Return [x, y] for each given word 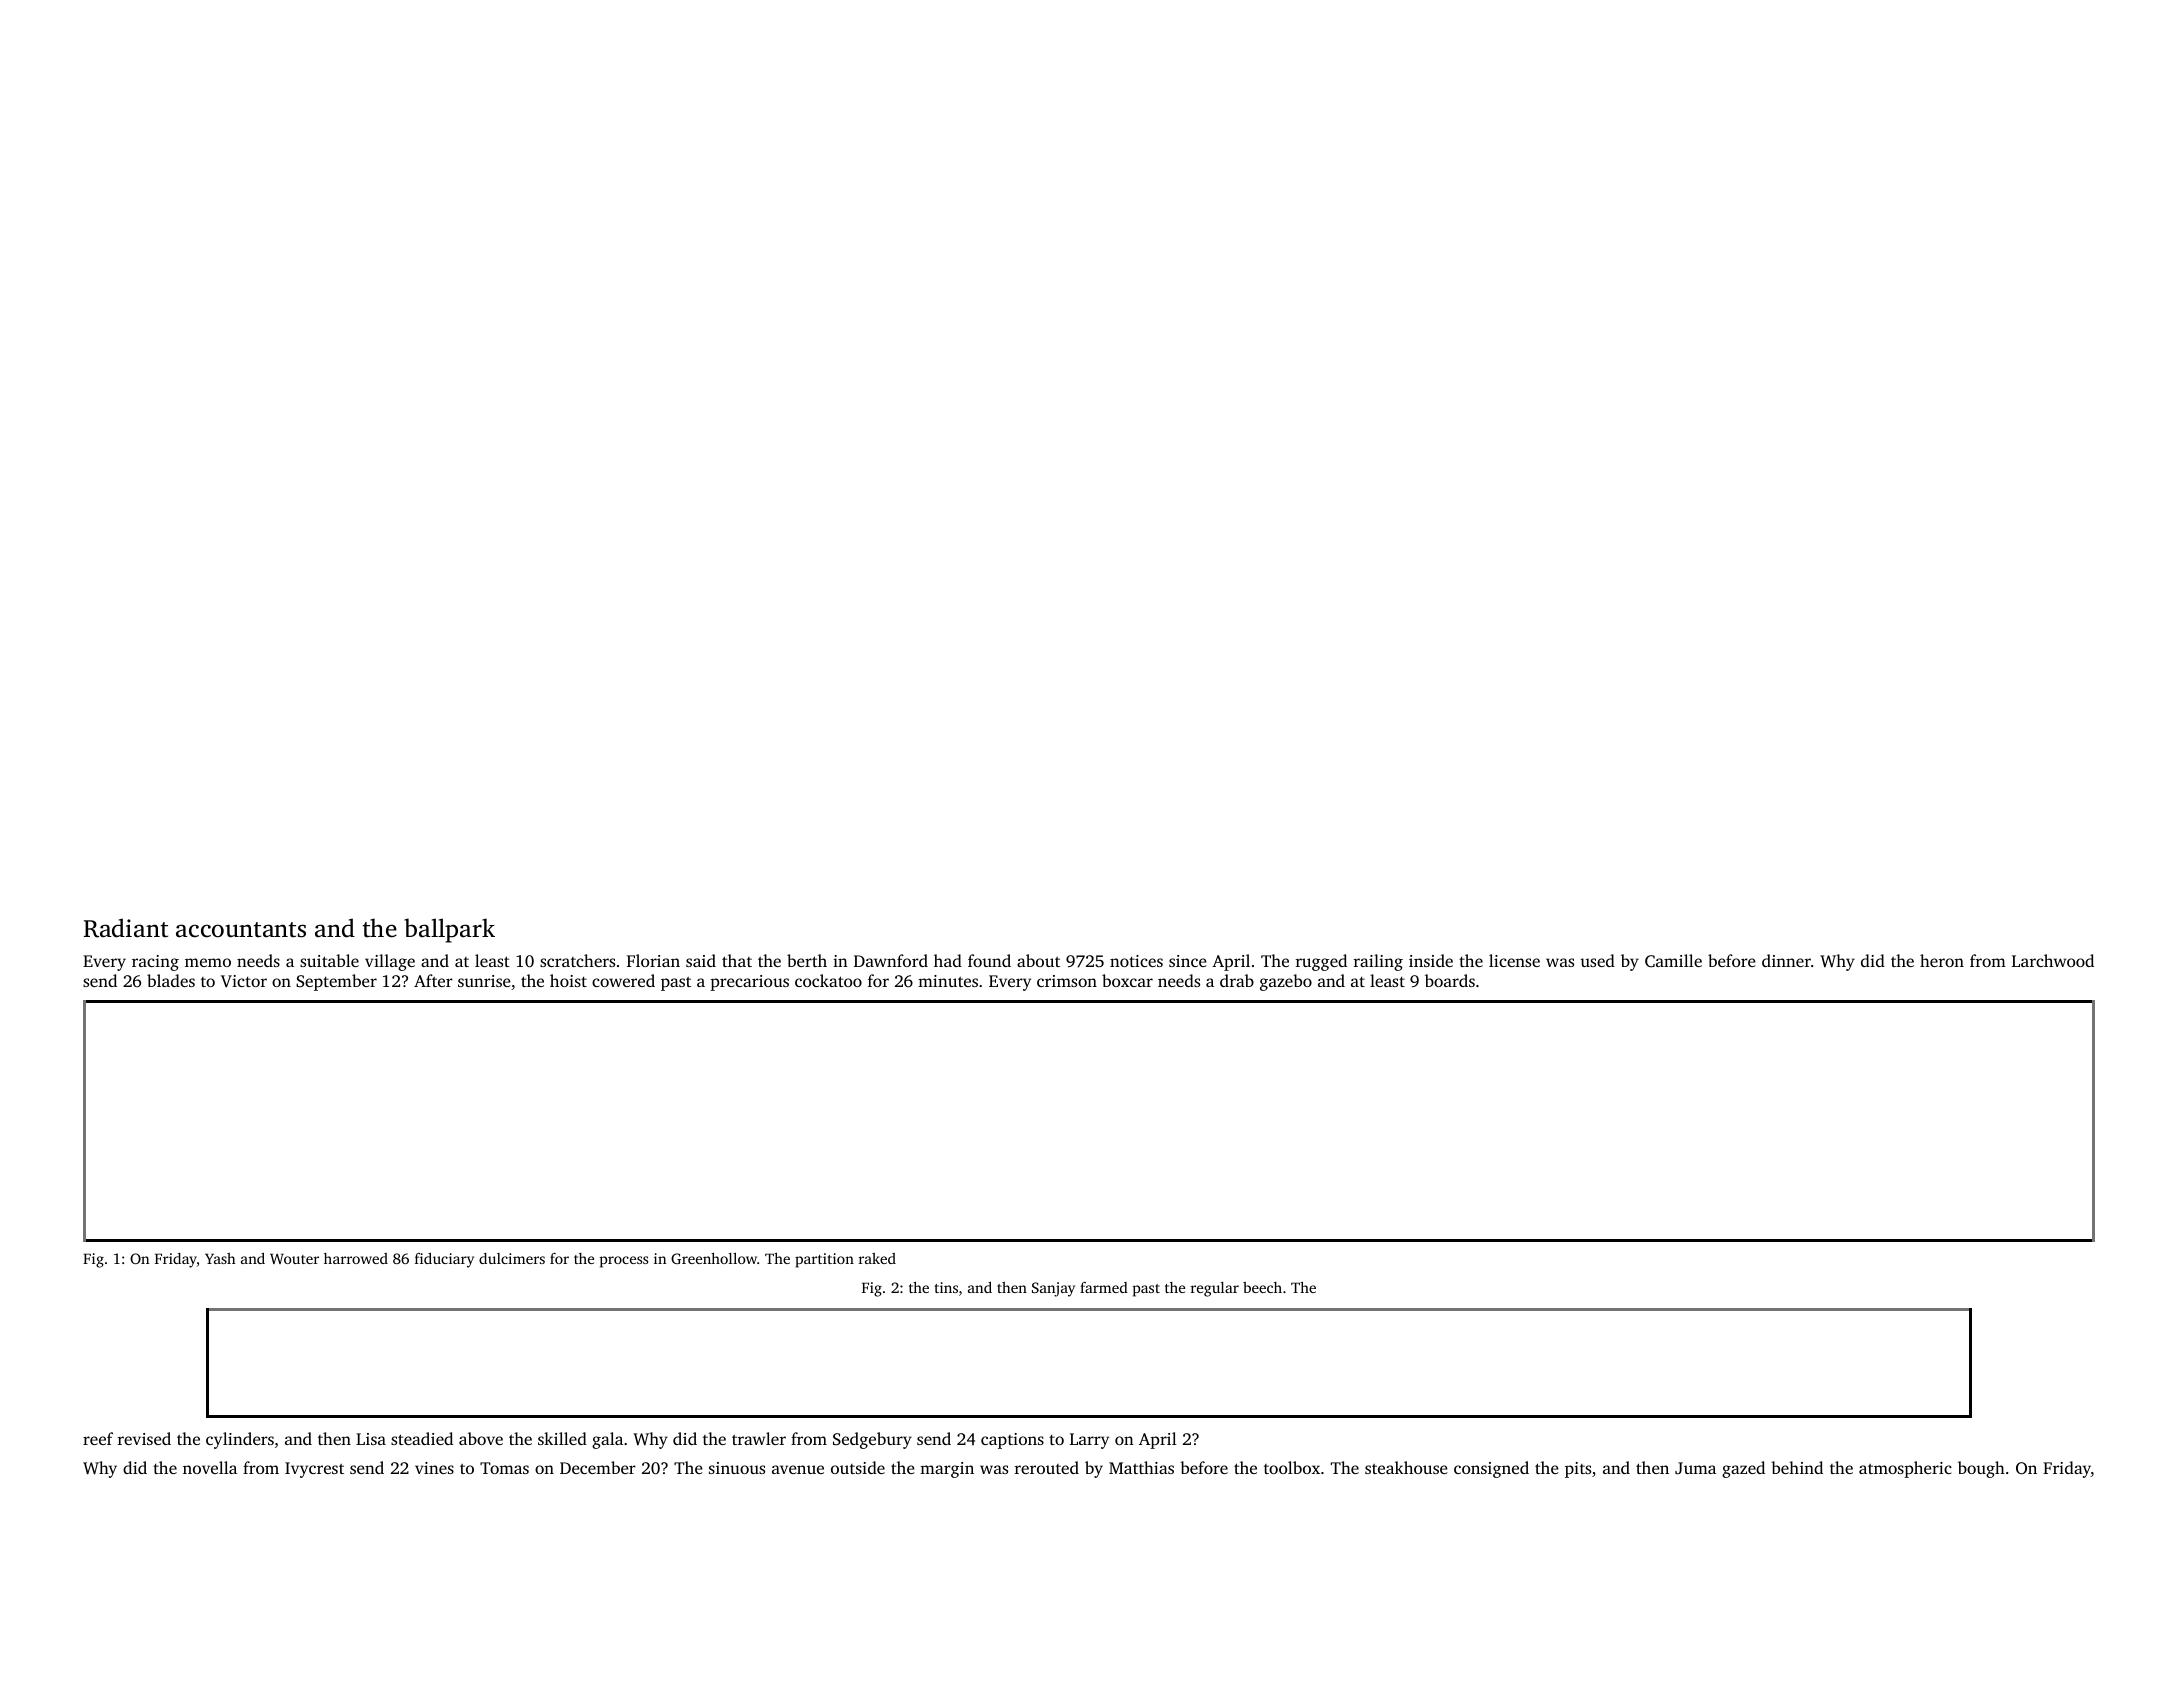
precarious [749, 983]
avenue [798, 1469]
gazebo [1286, 982]
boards [1450, 980]
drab [1237, 980]
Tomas [504, 1468]
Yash [220, 1258]
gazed [1743, 1469]
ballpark [449, 930]
